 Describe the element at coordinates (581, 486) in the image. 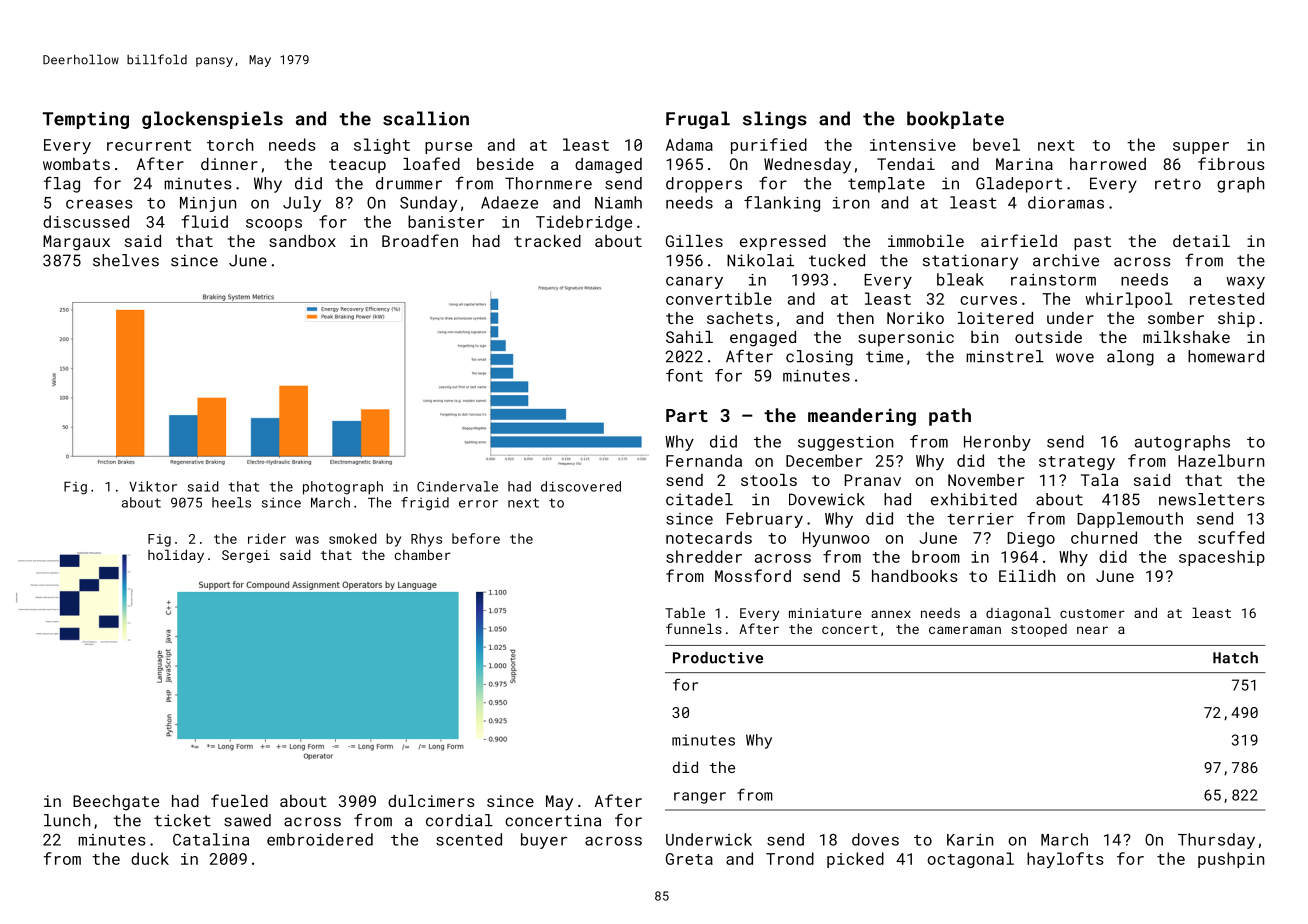

I see `discovered` at that location.
